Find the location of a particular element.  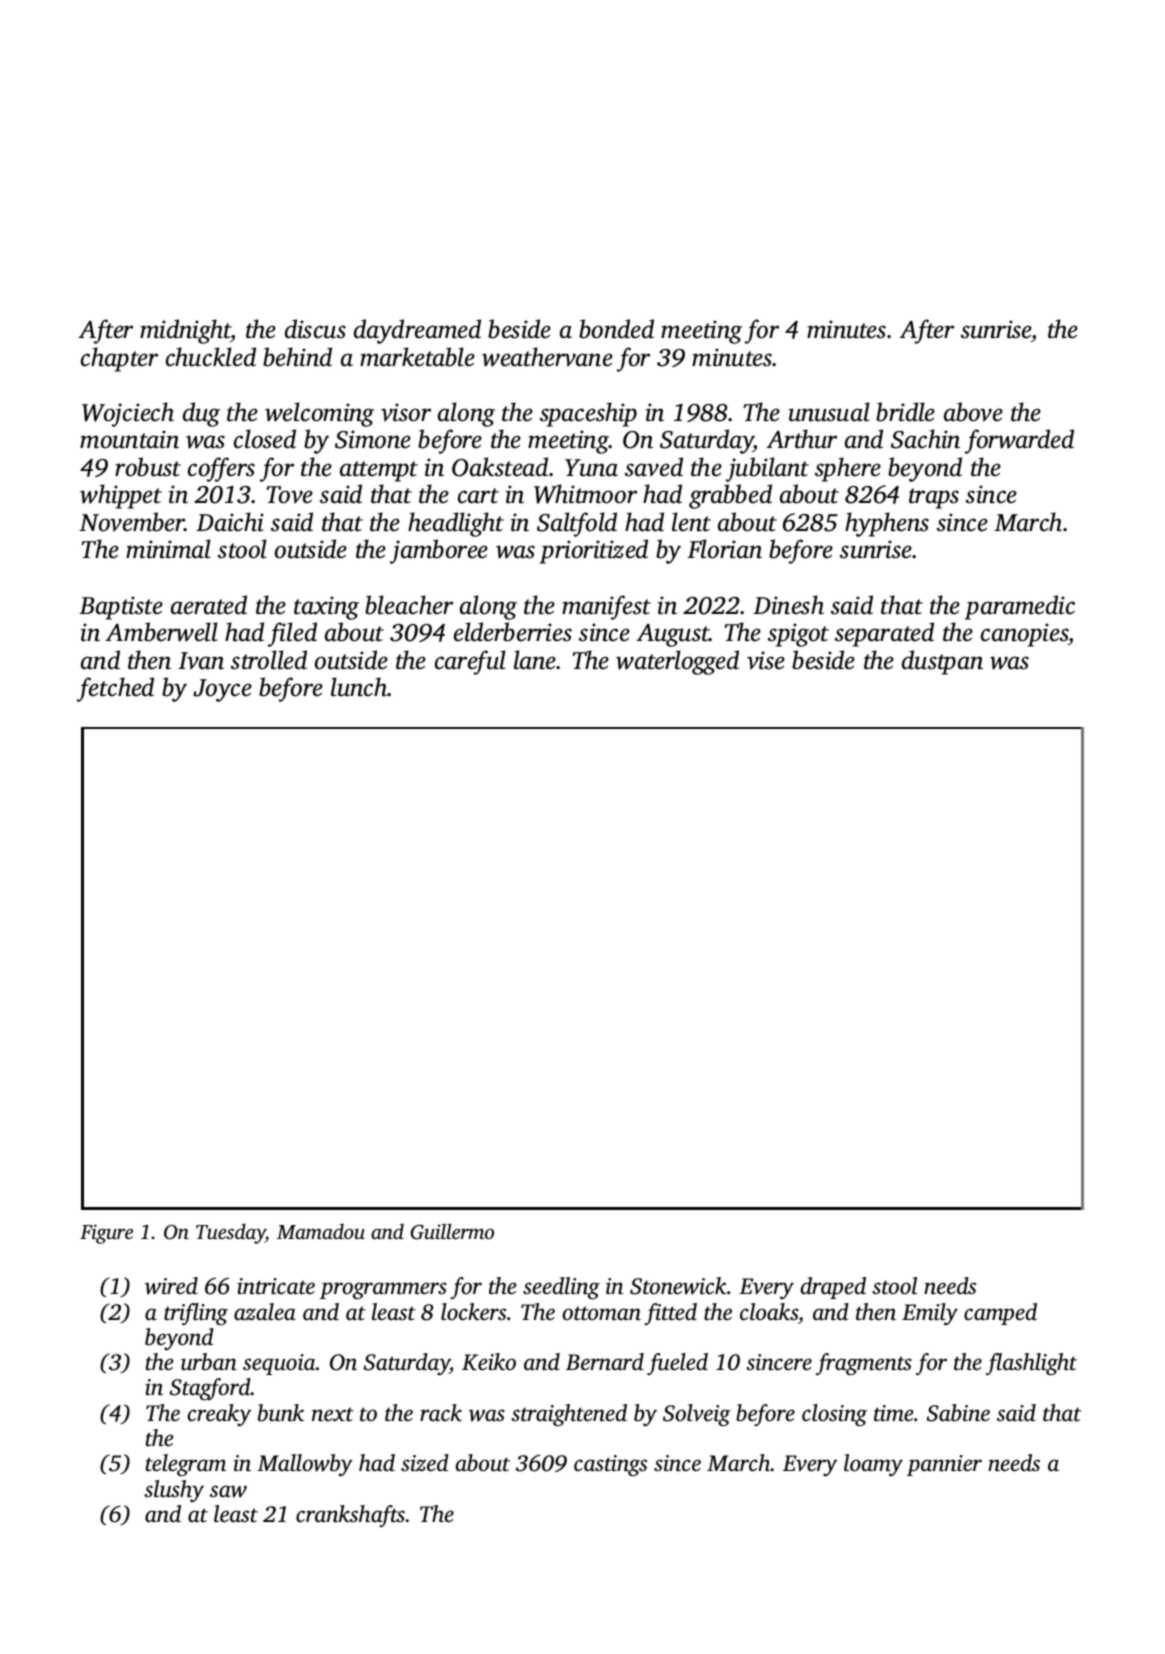

straightened is located at coordinates (569, 1415).
